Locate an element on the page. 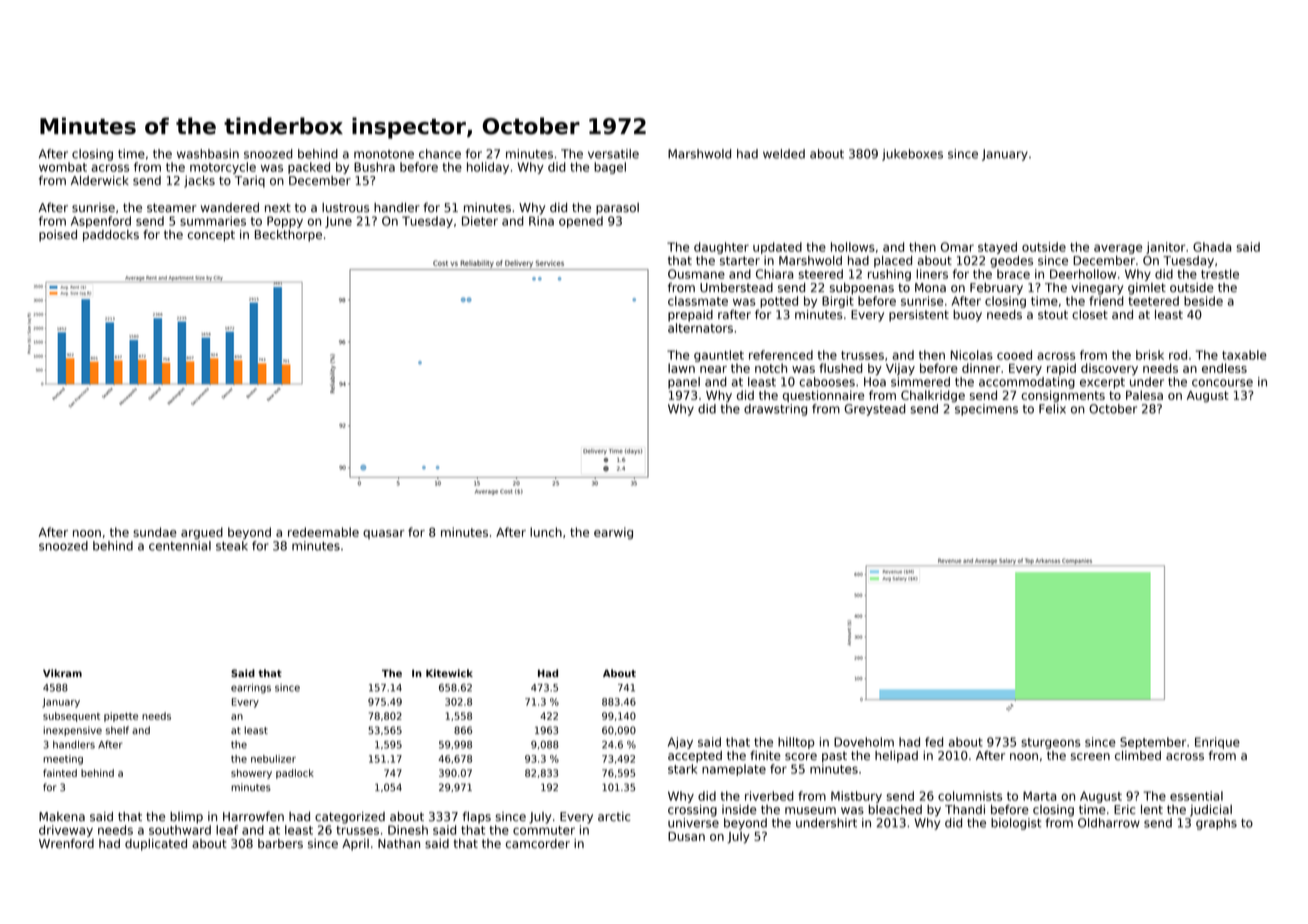  versatile is located at coordinates (613, 154).
